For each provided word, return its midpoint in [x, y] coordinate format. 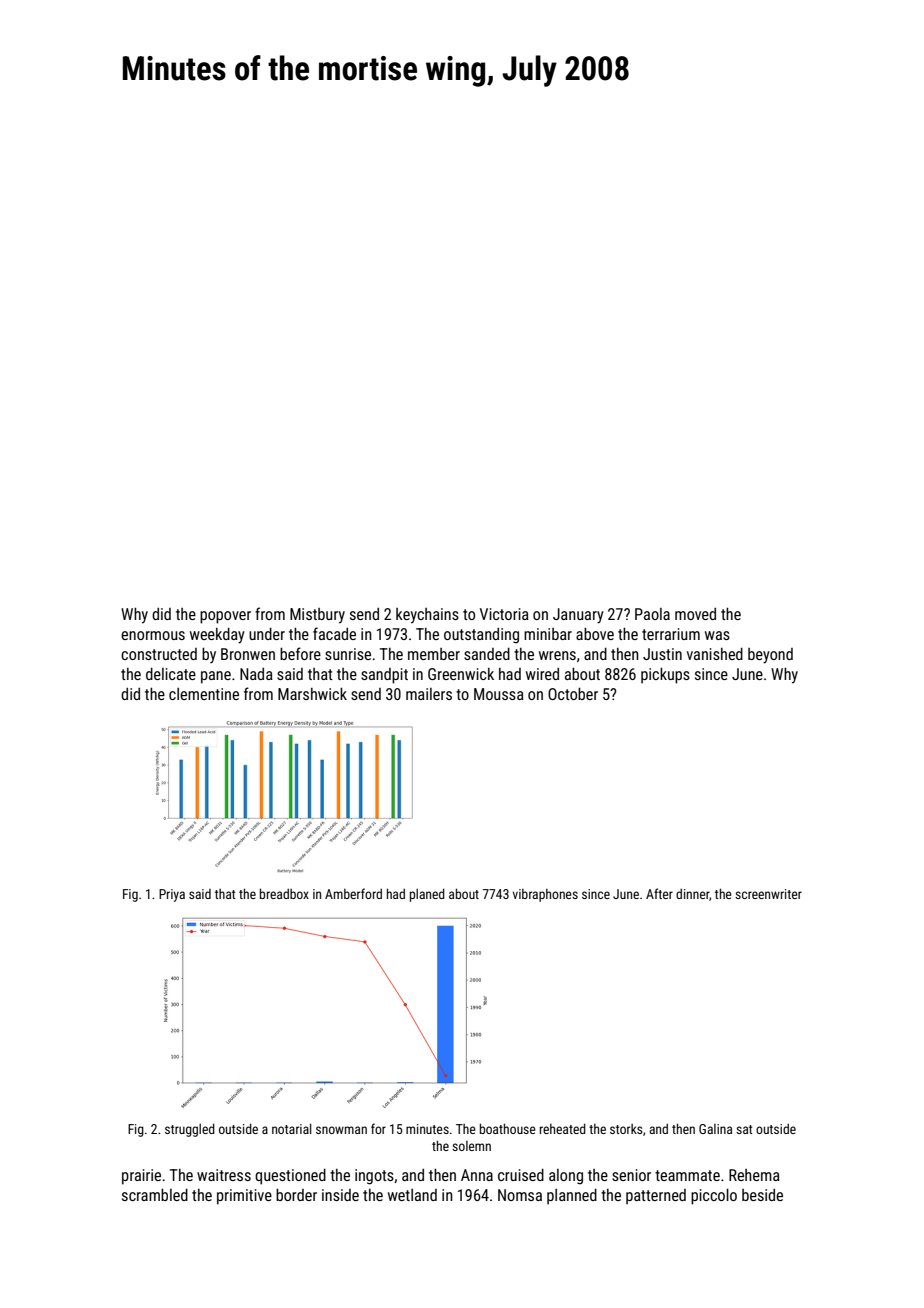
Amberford [353, 893]
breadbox [284, 893]
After [659, 893]
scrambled [155, 1195]
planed [427, 895]
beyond [770, 656]
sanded [487, 654]
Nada [256, 674]
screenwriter [768, 894]
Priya [172, 895]
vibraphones [545, 895]
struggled [190, 1130]
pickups [665, 676]
